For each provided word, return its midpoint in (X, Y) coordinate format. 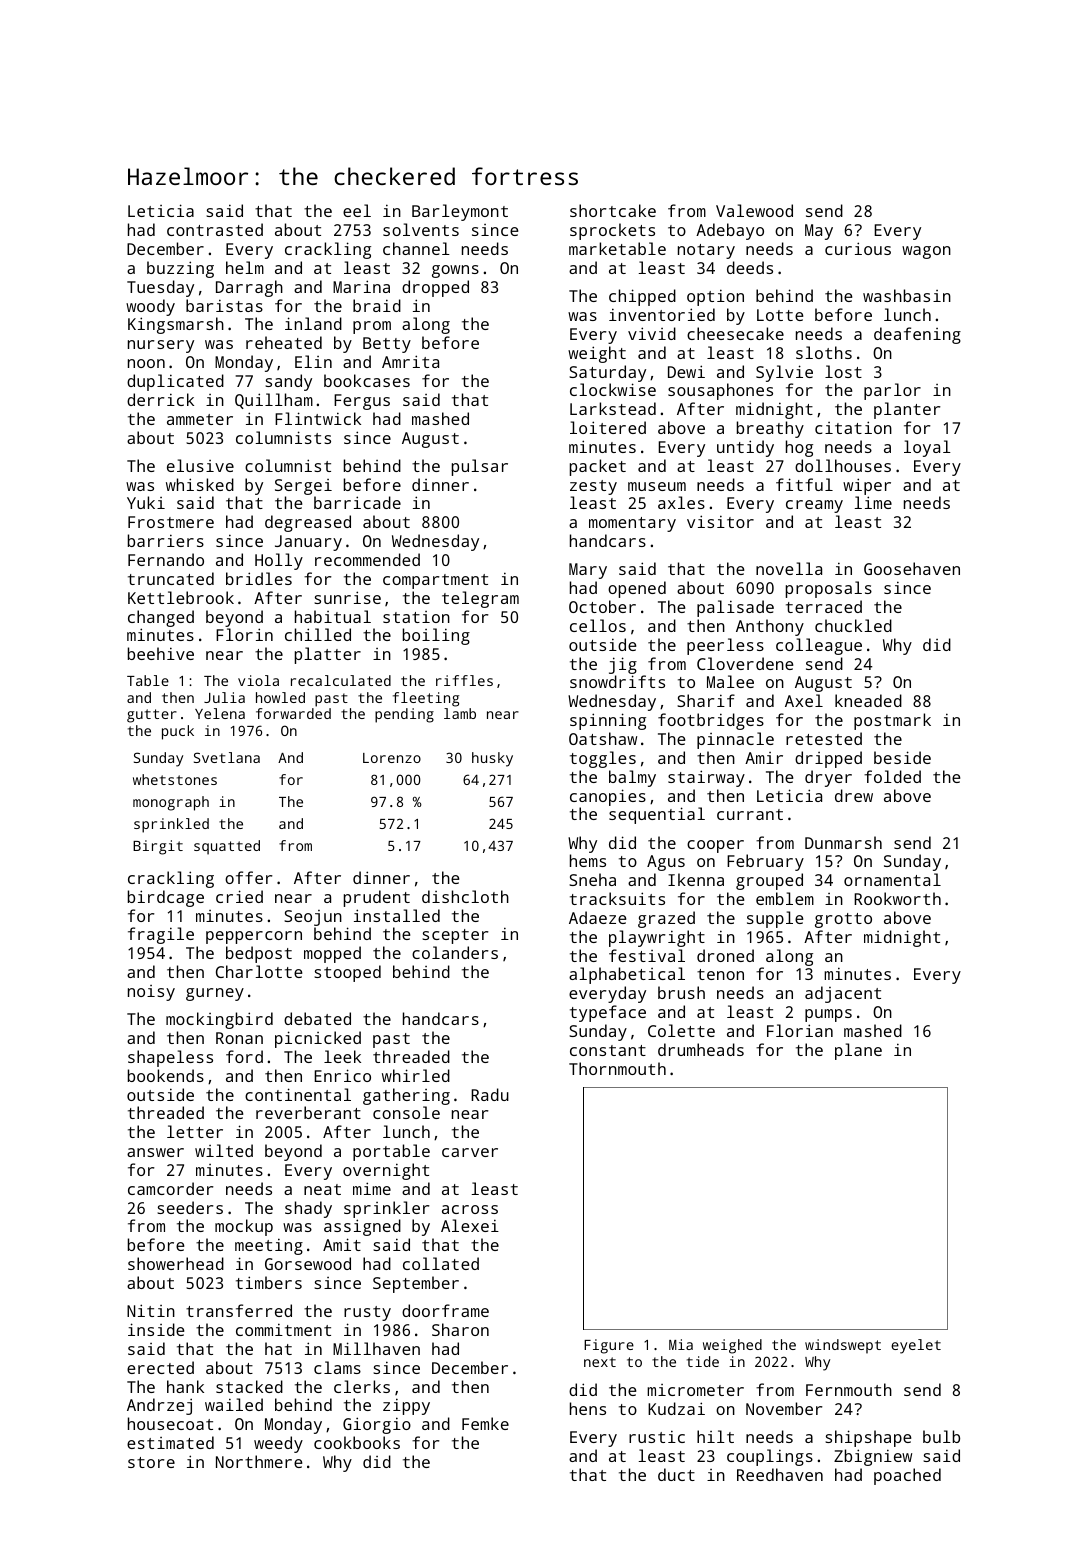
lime (873, 502)
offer (249, 877)
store (151, 1462)
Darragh (249, 288)
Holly (279, 561)
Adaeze (597, 917)
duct (676, 1474)
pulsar (480, 467)
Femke (485, 1423)
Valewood (754, 210)
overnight (386, 1171)
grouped (769, 881)
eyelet (916, 1346)
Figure (609, 1346)
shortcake (613, 210)
